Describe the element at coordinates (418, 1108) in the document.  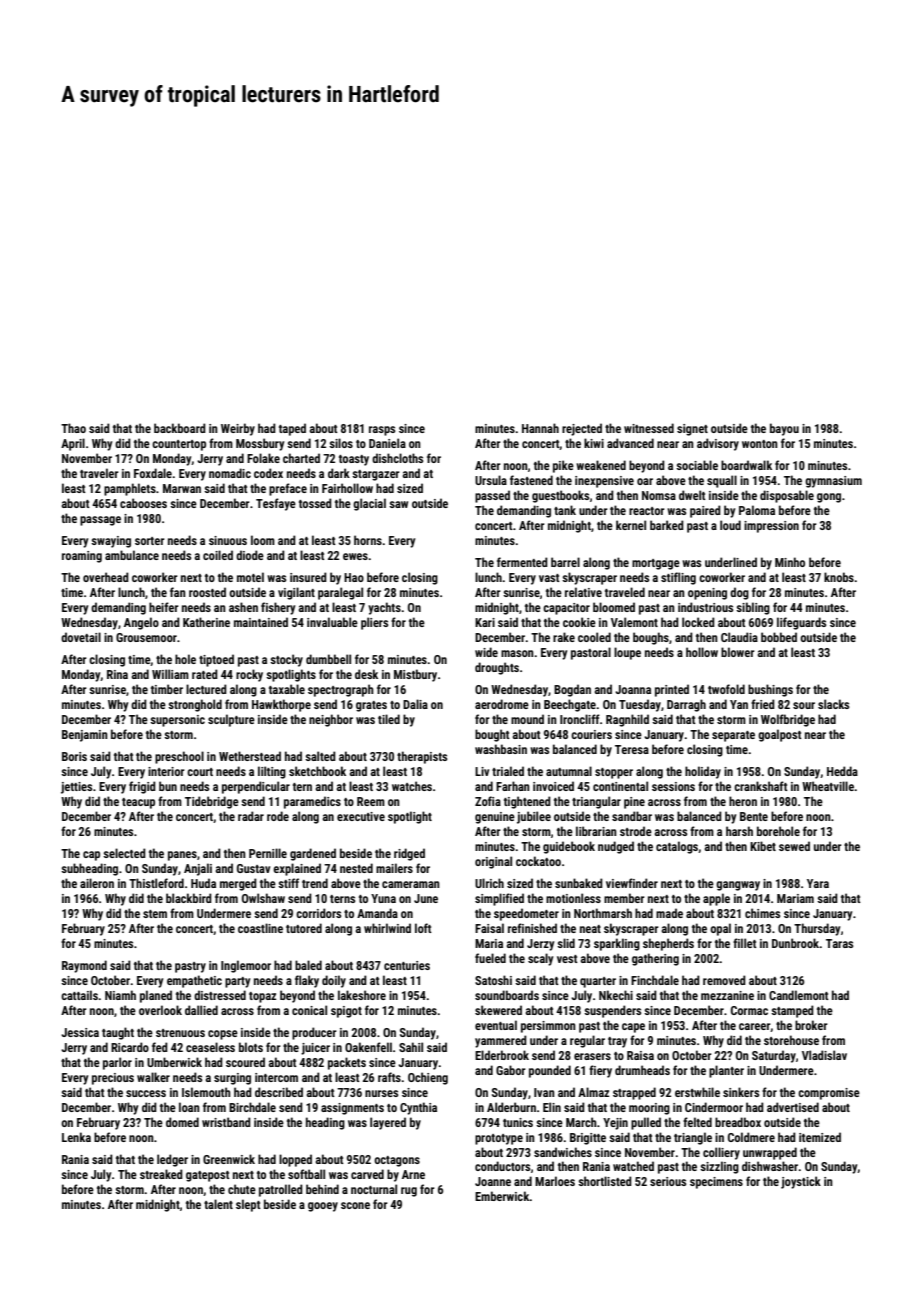
I see `Cynthia` at that location.
